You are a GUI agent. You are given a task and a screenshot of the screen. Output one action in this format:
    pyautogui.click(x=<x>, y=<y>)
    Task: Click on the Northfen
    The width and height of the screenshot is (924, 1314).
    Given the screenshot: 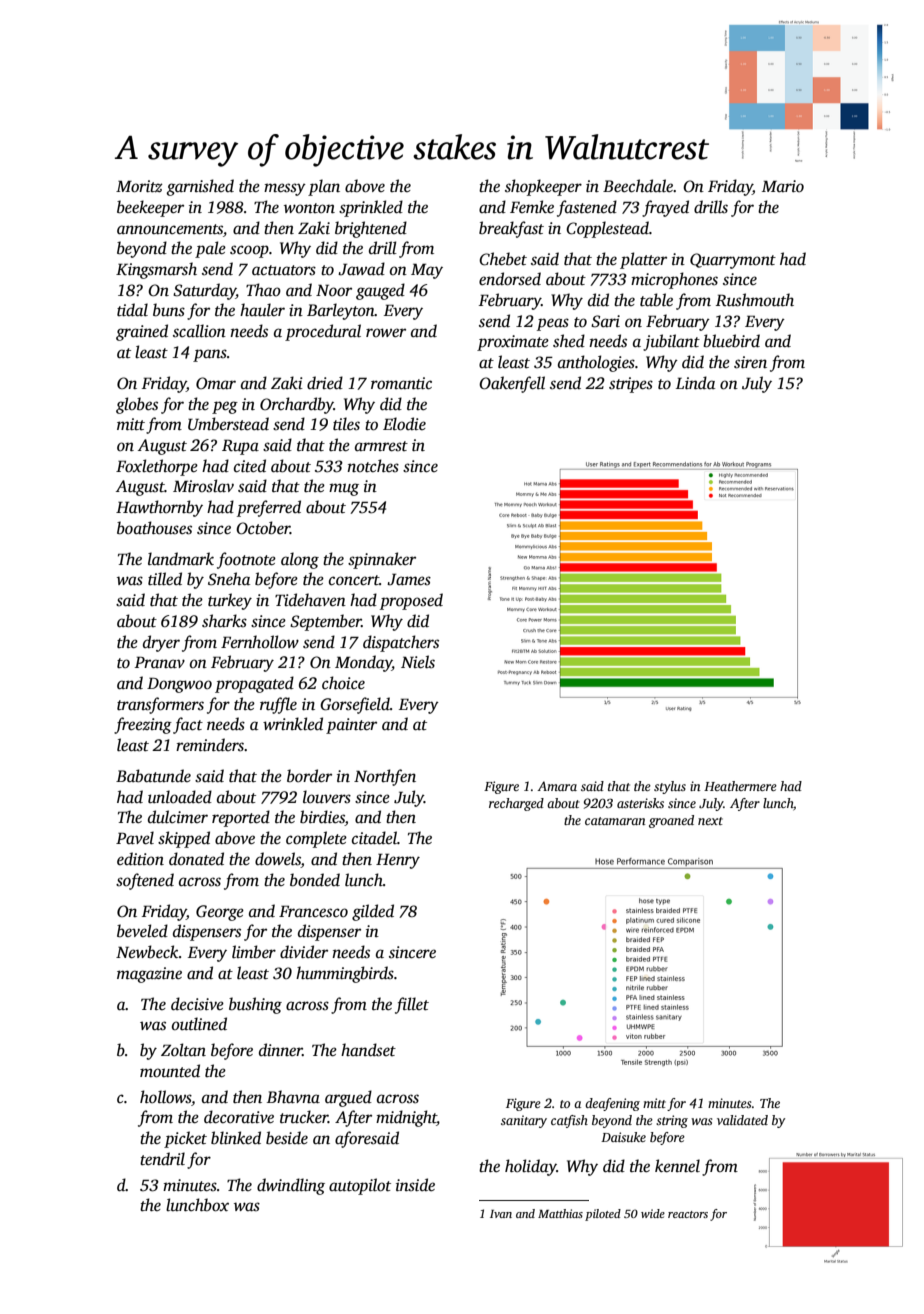 What is the action you would take?
    pyautogui.click(x=385, y=777)
